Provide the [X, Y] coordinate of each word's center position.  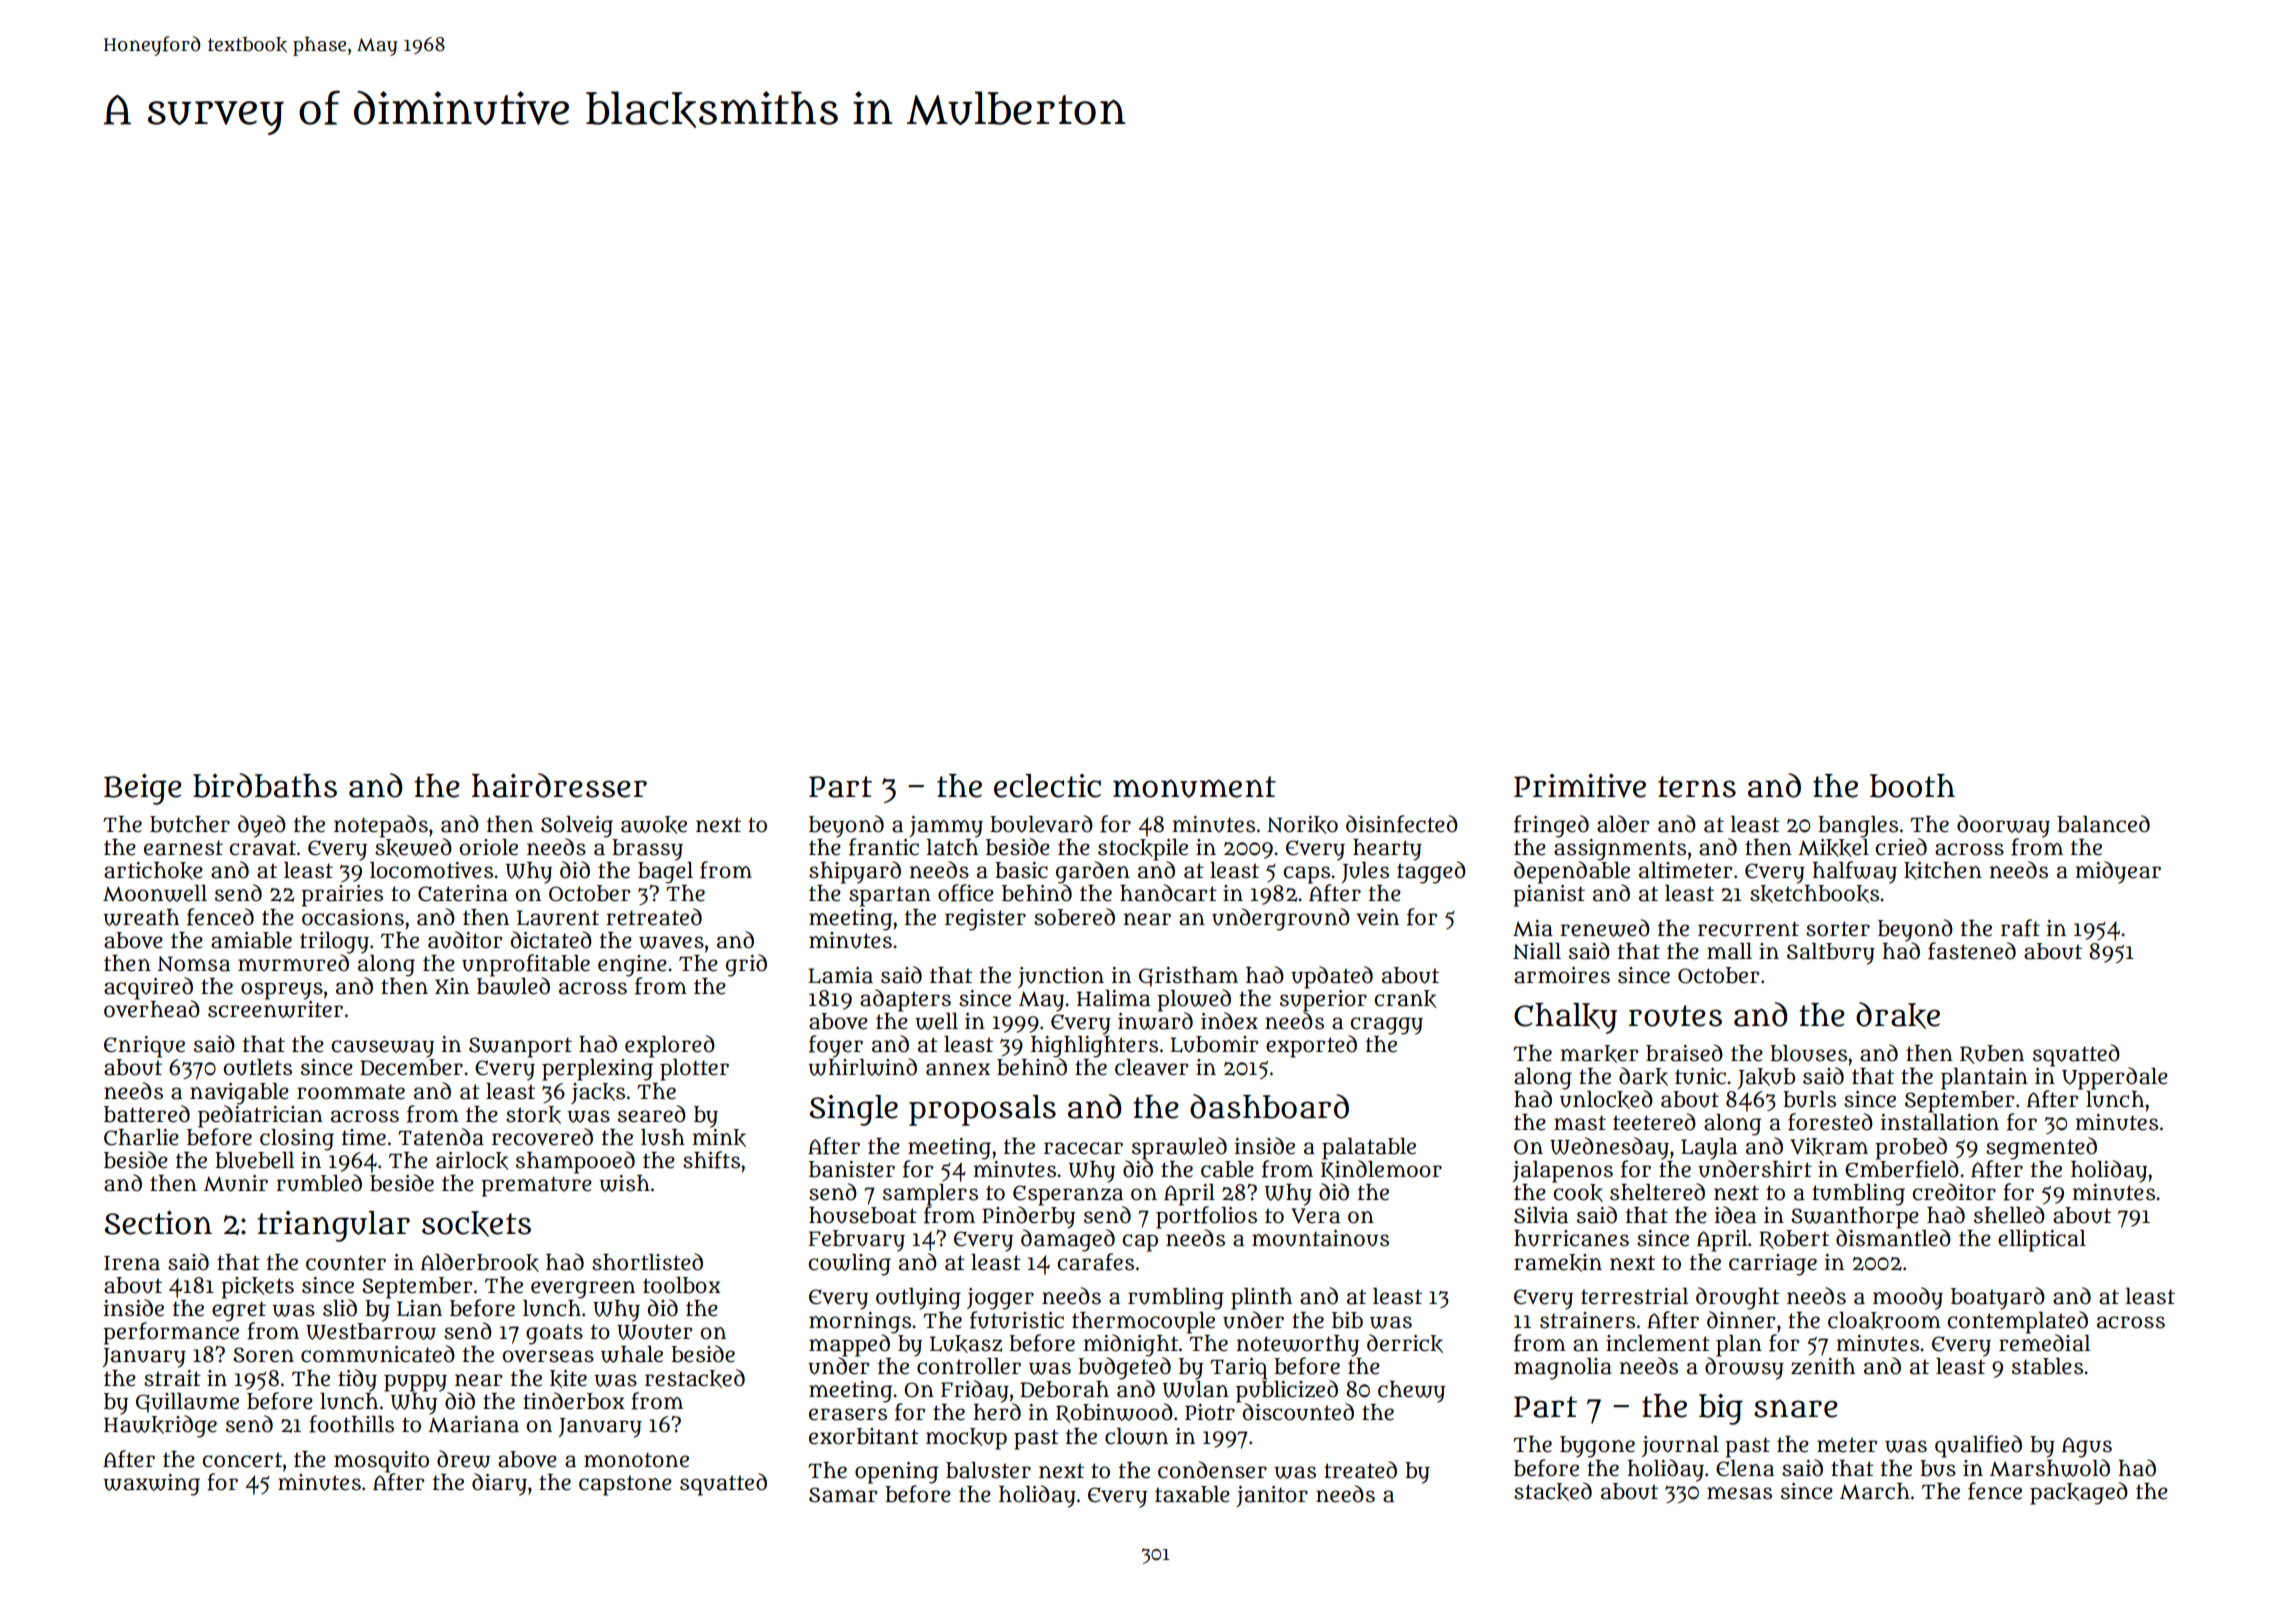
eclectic [1047, 786]
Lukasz [966, 1344]
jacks [598, 1093]
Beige [143, 789]
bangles [1858, 827]
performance [171, 1333]
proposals [982, 1110]
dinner [1741, 1320]
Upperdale [2115, 1078]
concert [242, 1460]
